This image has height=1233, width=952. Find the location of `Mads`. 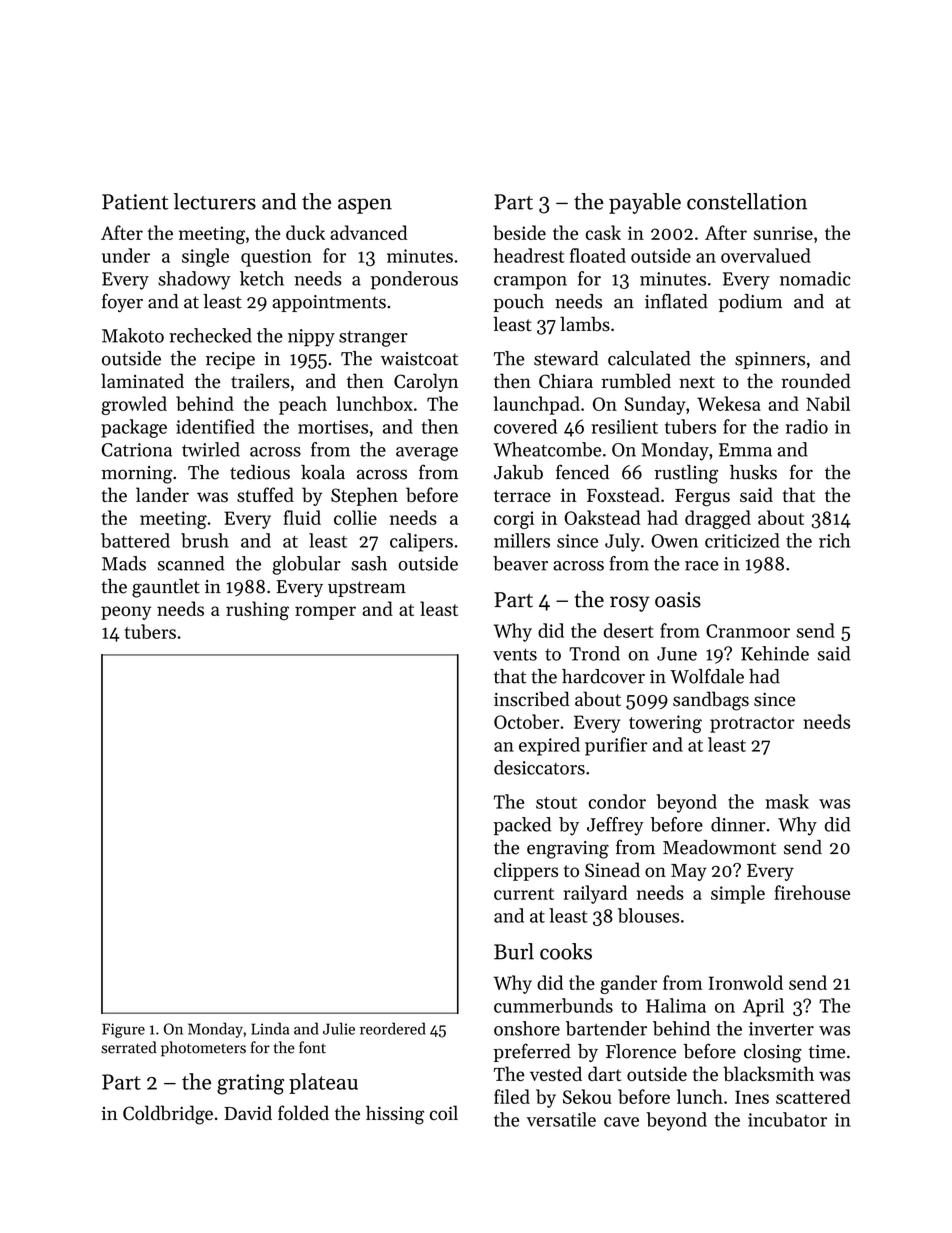

Mads is located at coordinates (124, 563).
